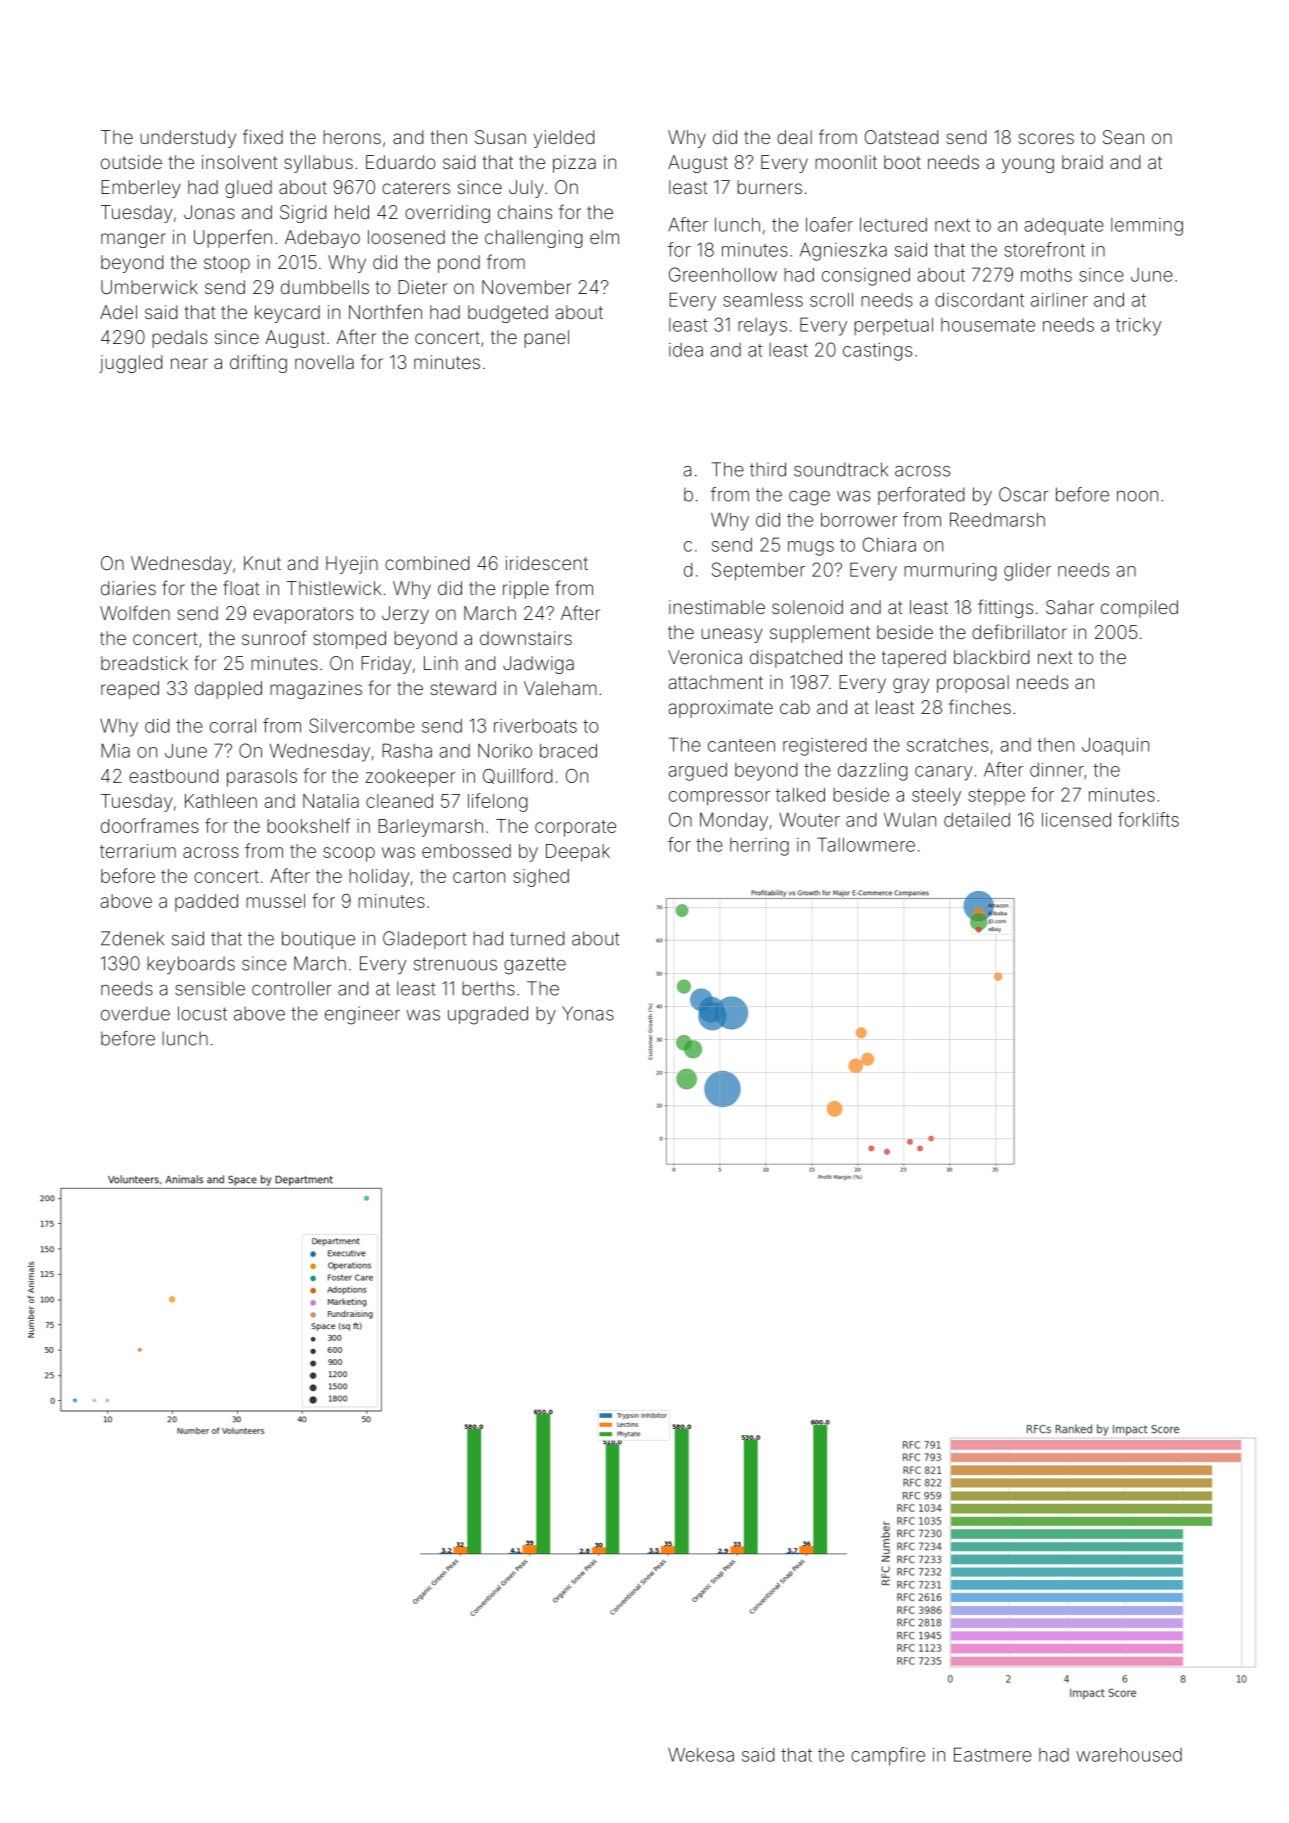 This document has height=1823, width=1289. Describe the element at coordinates (719, 798) in the document. I see `compressor` at that location.
